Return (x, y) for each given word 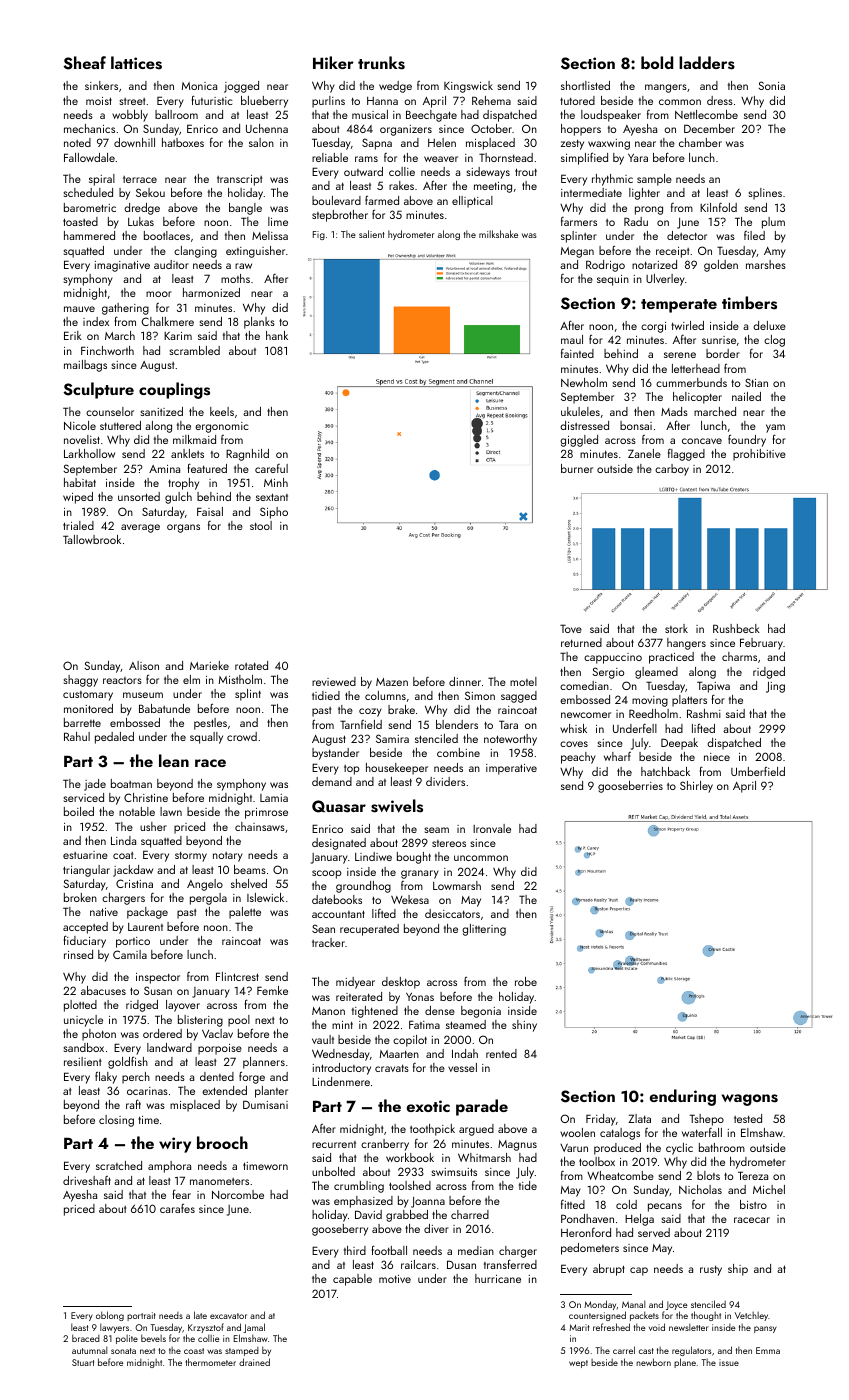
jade (95, 785)
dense (440, 1010)
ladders (707, 63)
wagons (750, 1100)
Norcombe (238, 1194)
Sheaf (84, 63)
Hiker (333, 62)
